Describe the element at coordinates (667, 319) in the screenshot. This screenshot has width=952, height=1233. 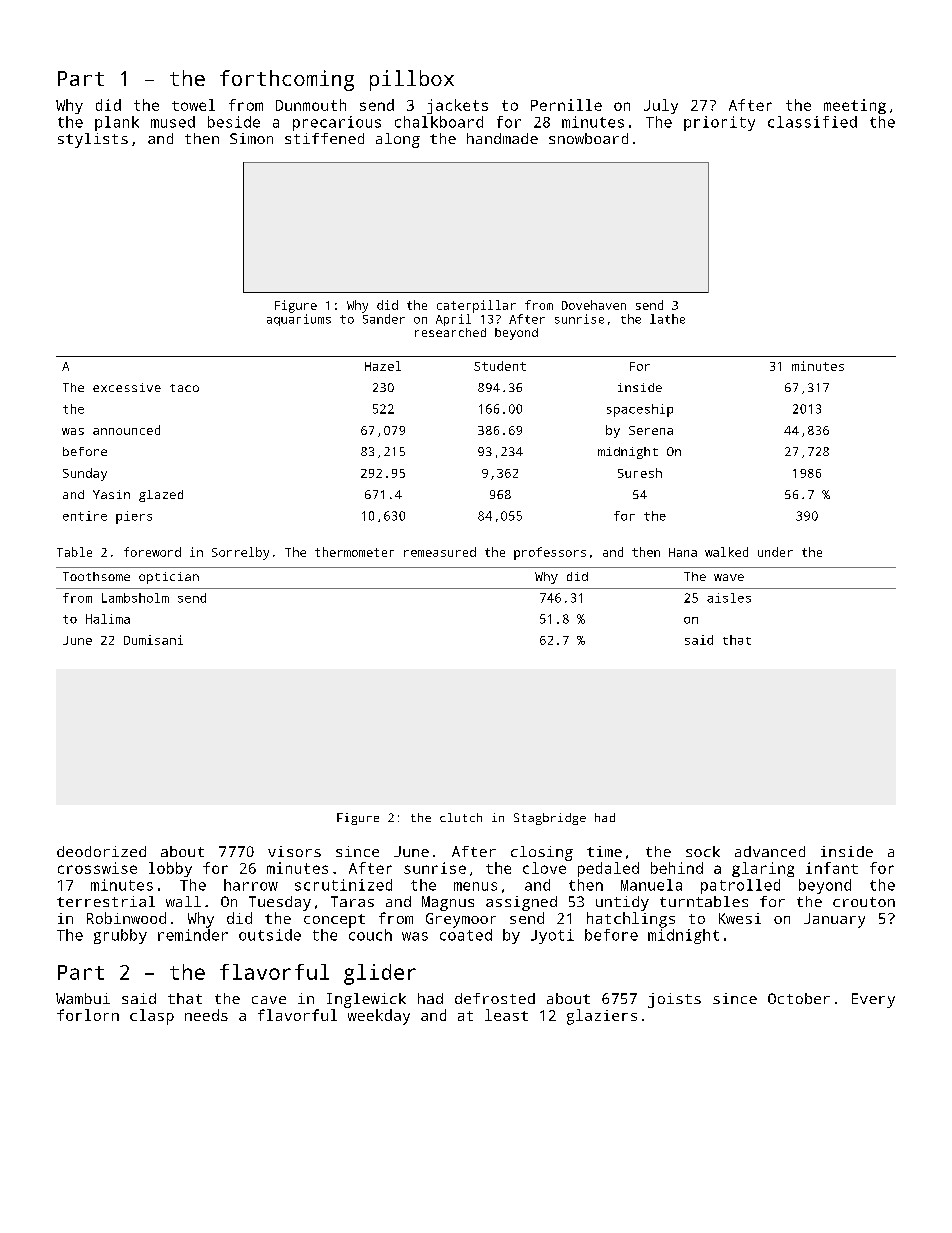
I see `lathe` at that location.
